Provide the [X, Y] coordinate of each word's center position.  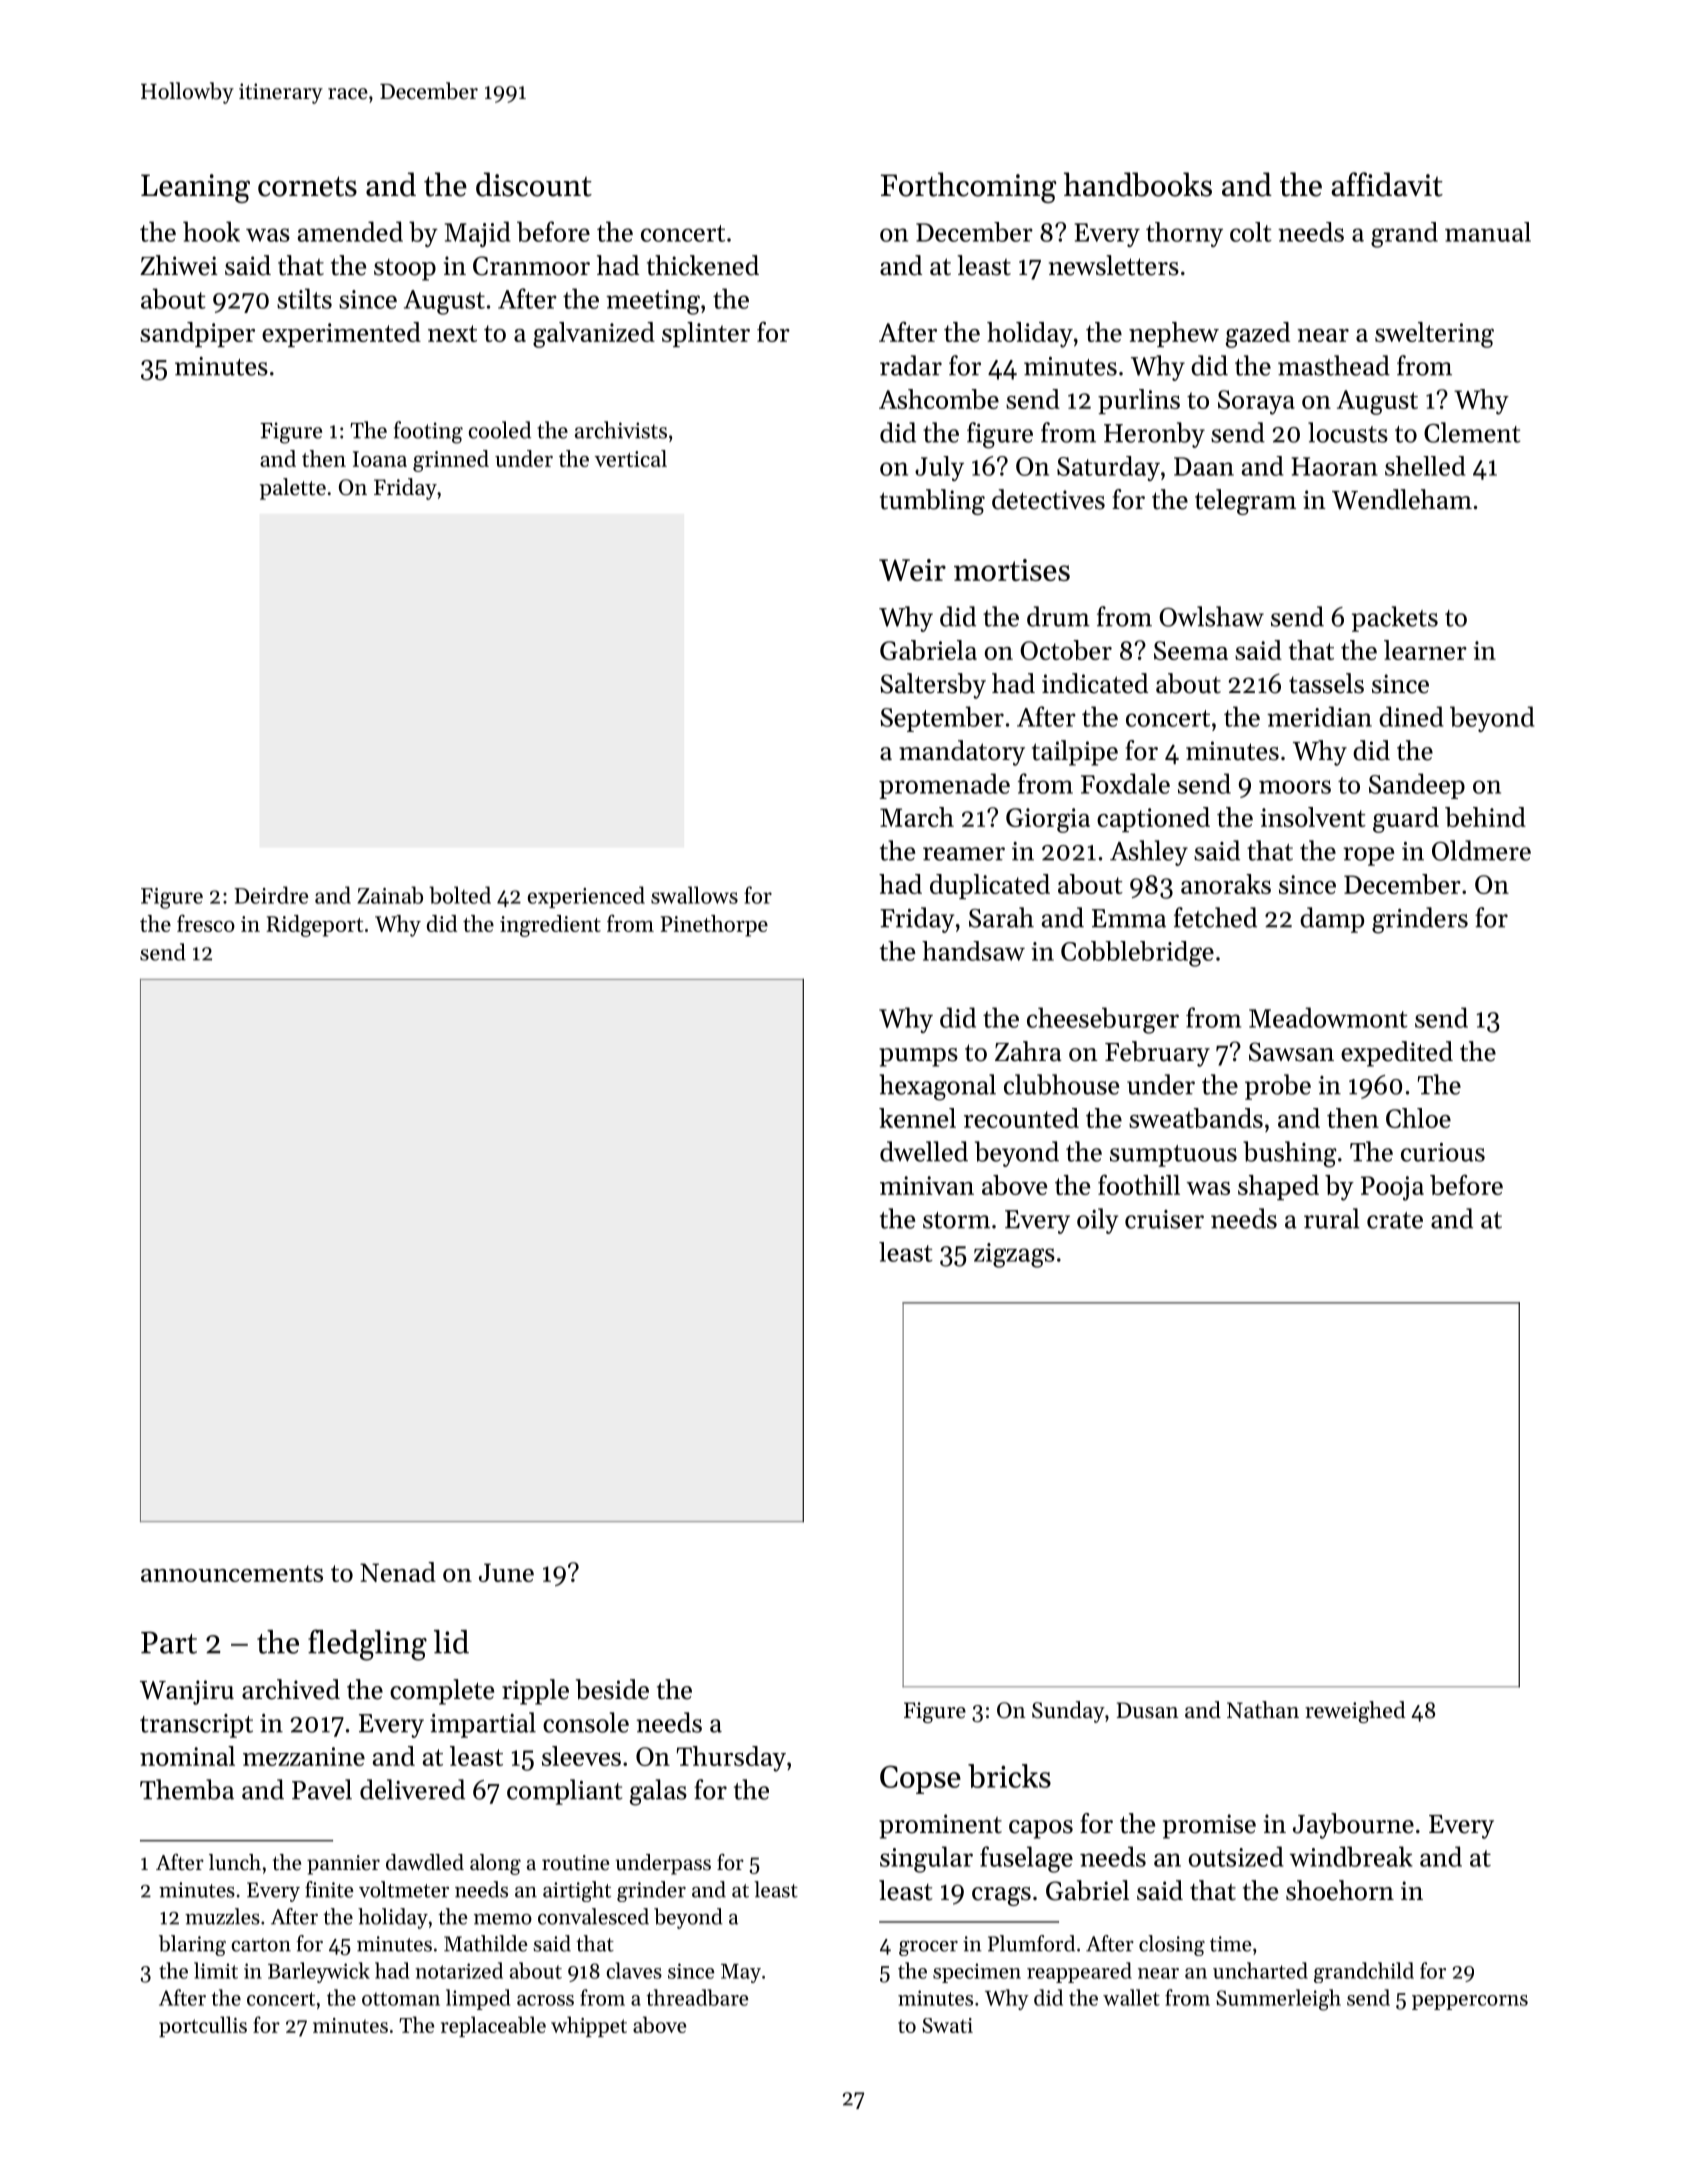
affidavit [1387, 184]
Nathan [1263, 1710]
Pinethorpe [714, 926]
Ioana [380, 459]
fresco [206, 923]
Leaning [195, 188]
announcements [232, 1573]
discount [534, 184]
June [506, 1572]
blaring [192, 1945]
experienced [586, 897]
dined [1411, 716]
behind [1485, 817]
